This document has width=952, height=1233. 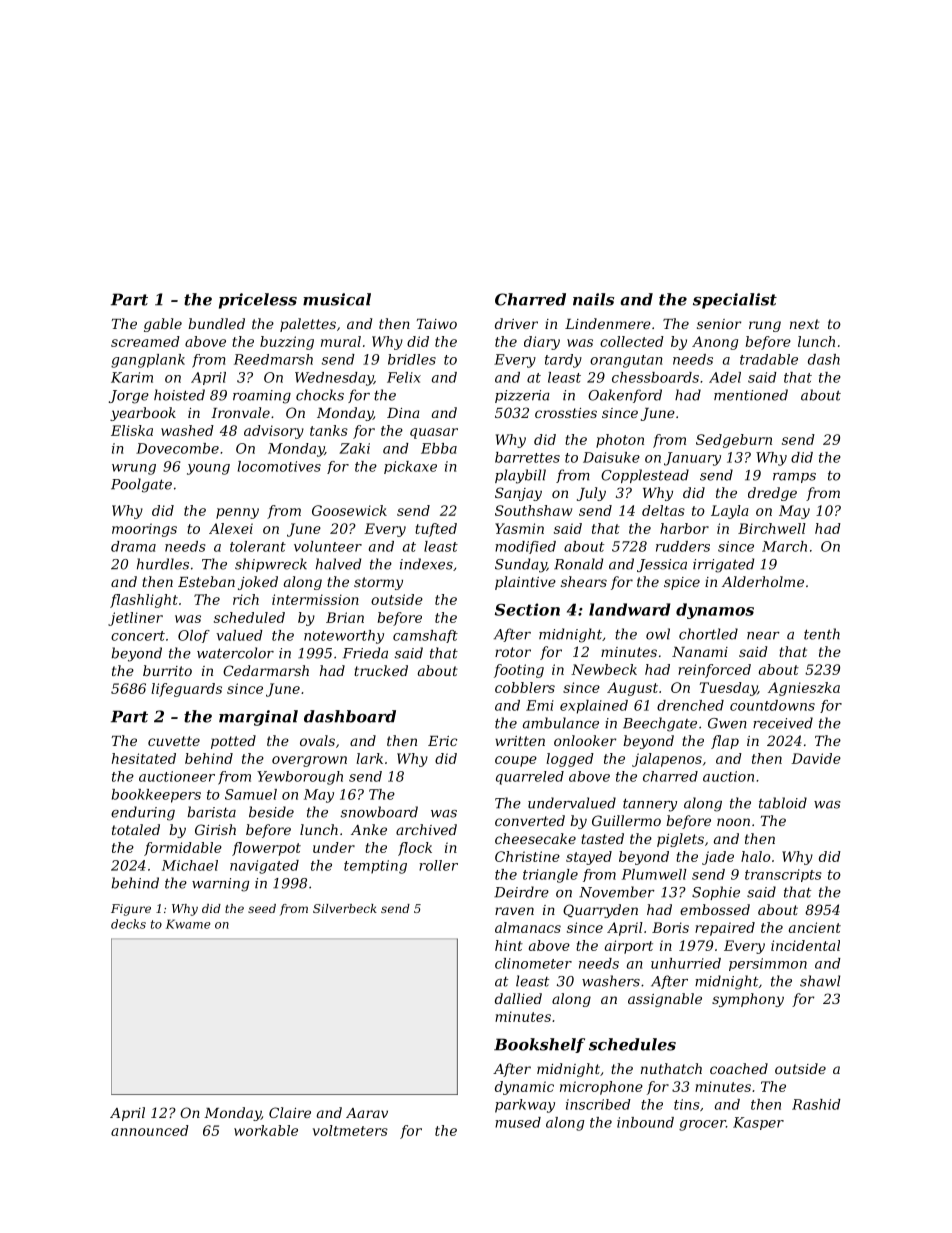 What do you see at coordinates (369, 758) in the document?
I see `lark` at bounding box center [369, 758].
